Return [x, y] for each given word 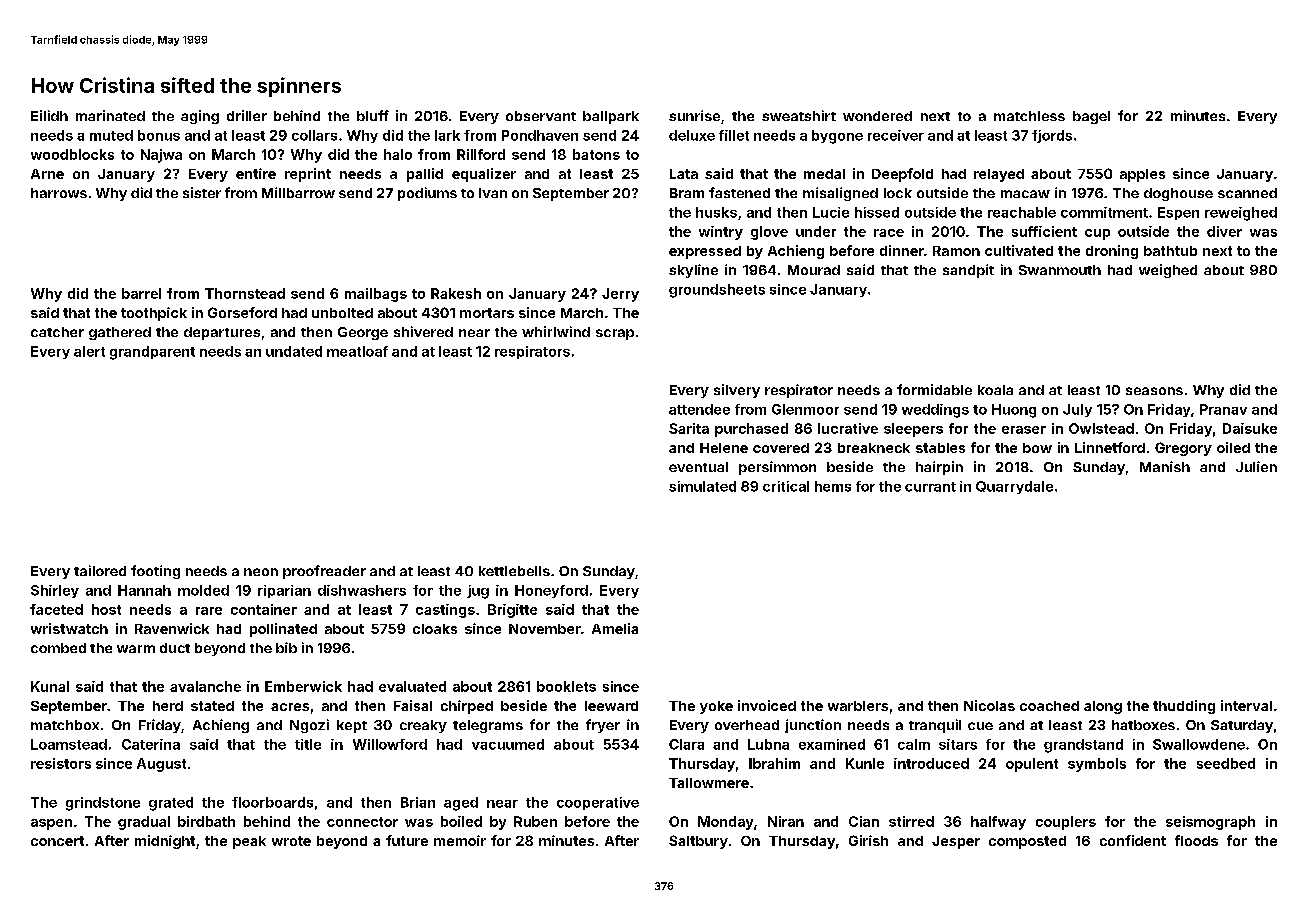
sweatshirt [799, 115]
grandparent [152, 353]
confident [1133, 840]
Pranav [1223, 409]
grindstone [103, 804]
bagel [1091, 117]
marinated [110, 115]
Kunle [865, 763]
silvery [737, 391]
